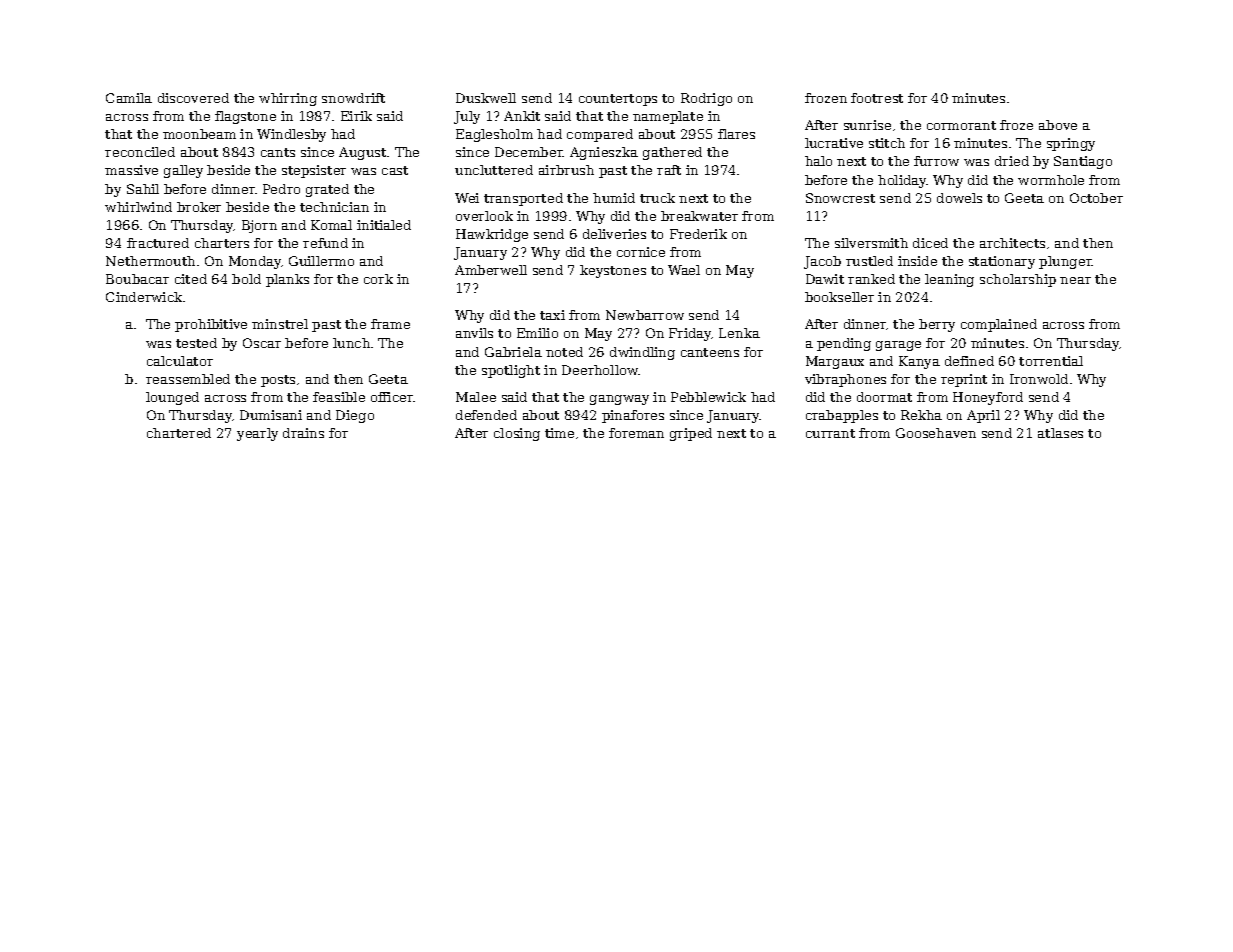 Image resolution: width=1233 pixels, height=952 pixels. I want to click on near, so click(1075, 280).
